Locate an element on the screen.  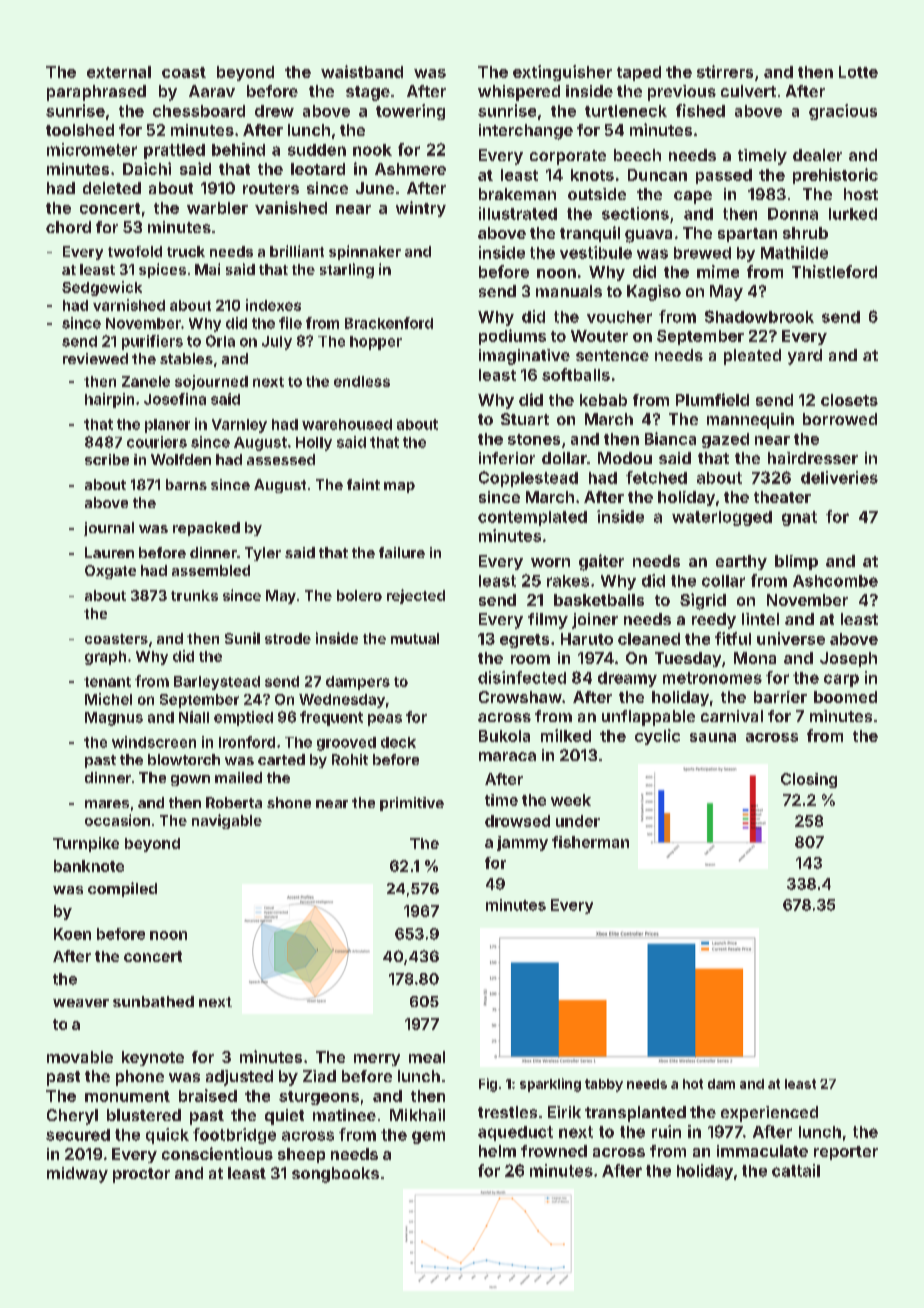
Thistleford is located at coordinates (834, 271).
